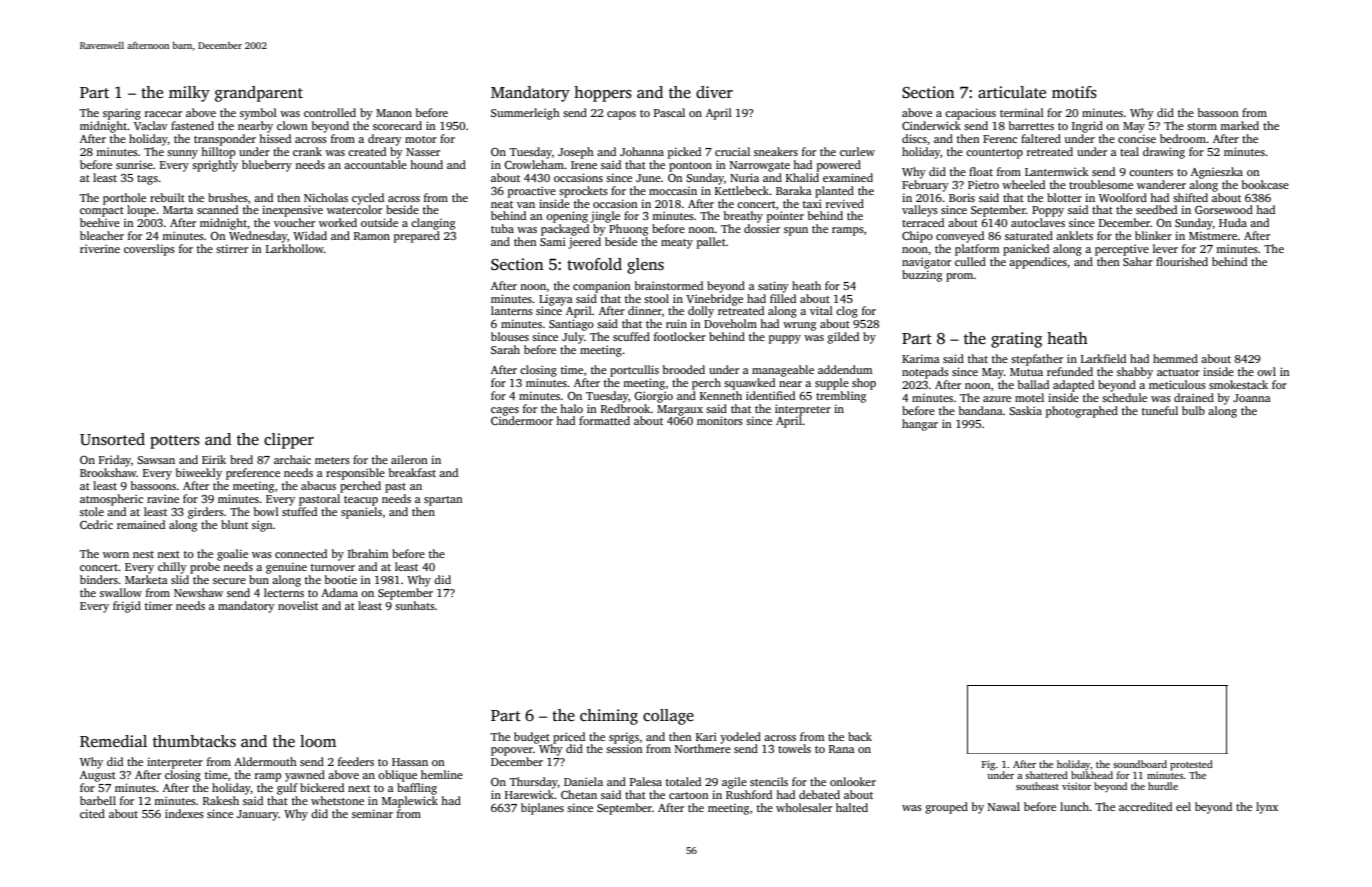  What do you see at coordinates (981, 410) in the document?
I see `bandana` at bounding box center [981, 410].
